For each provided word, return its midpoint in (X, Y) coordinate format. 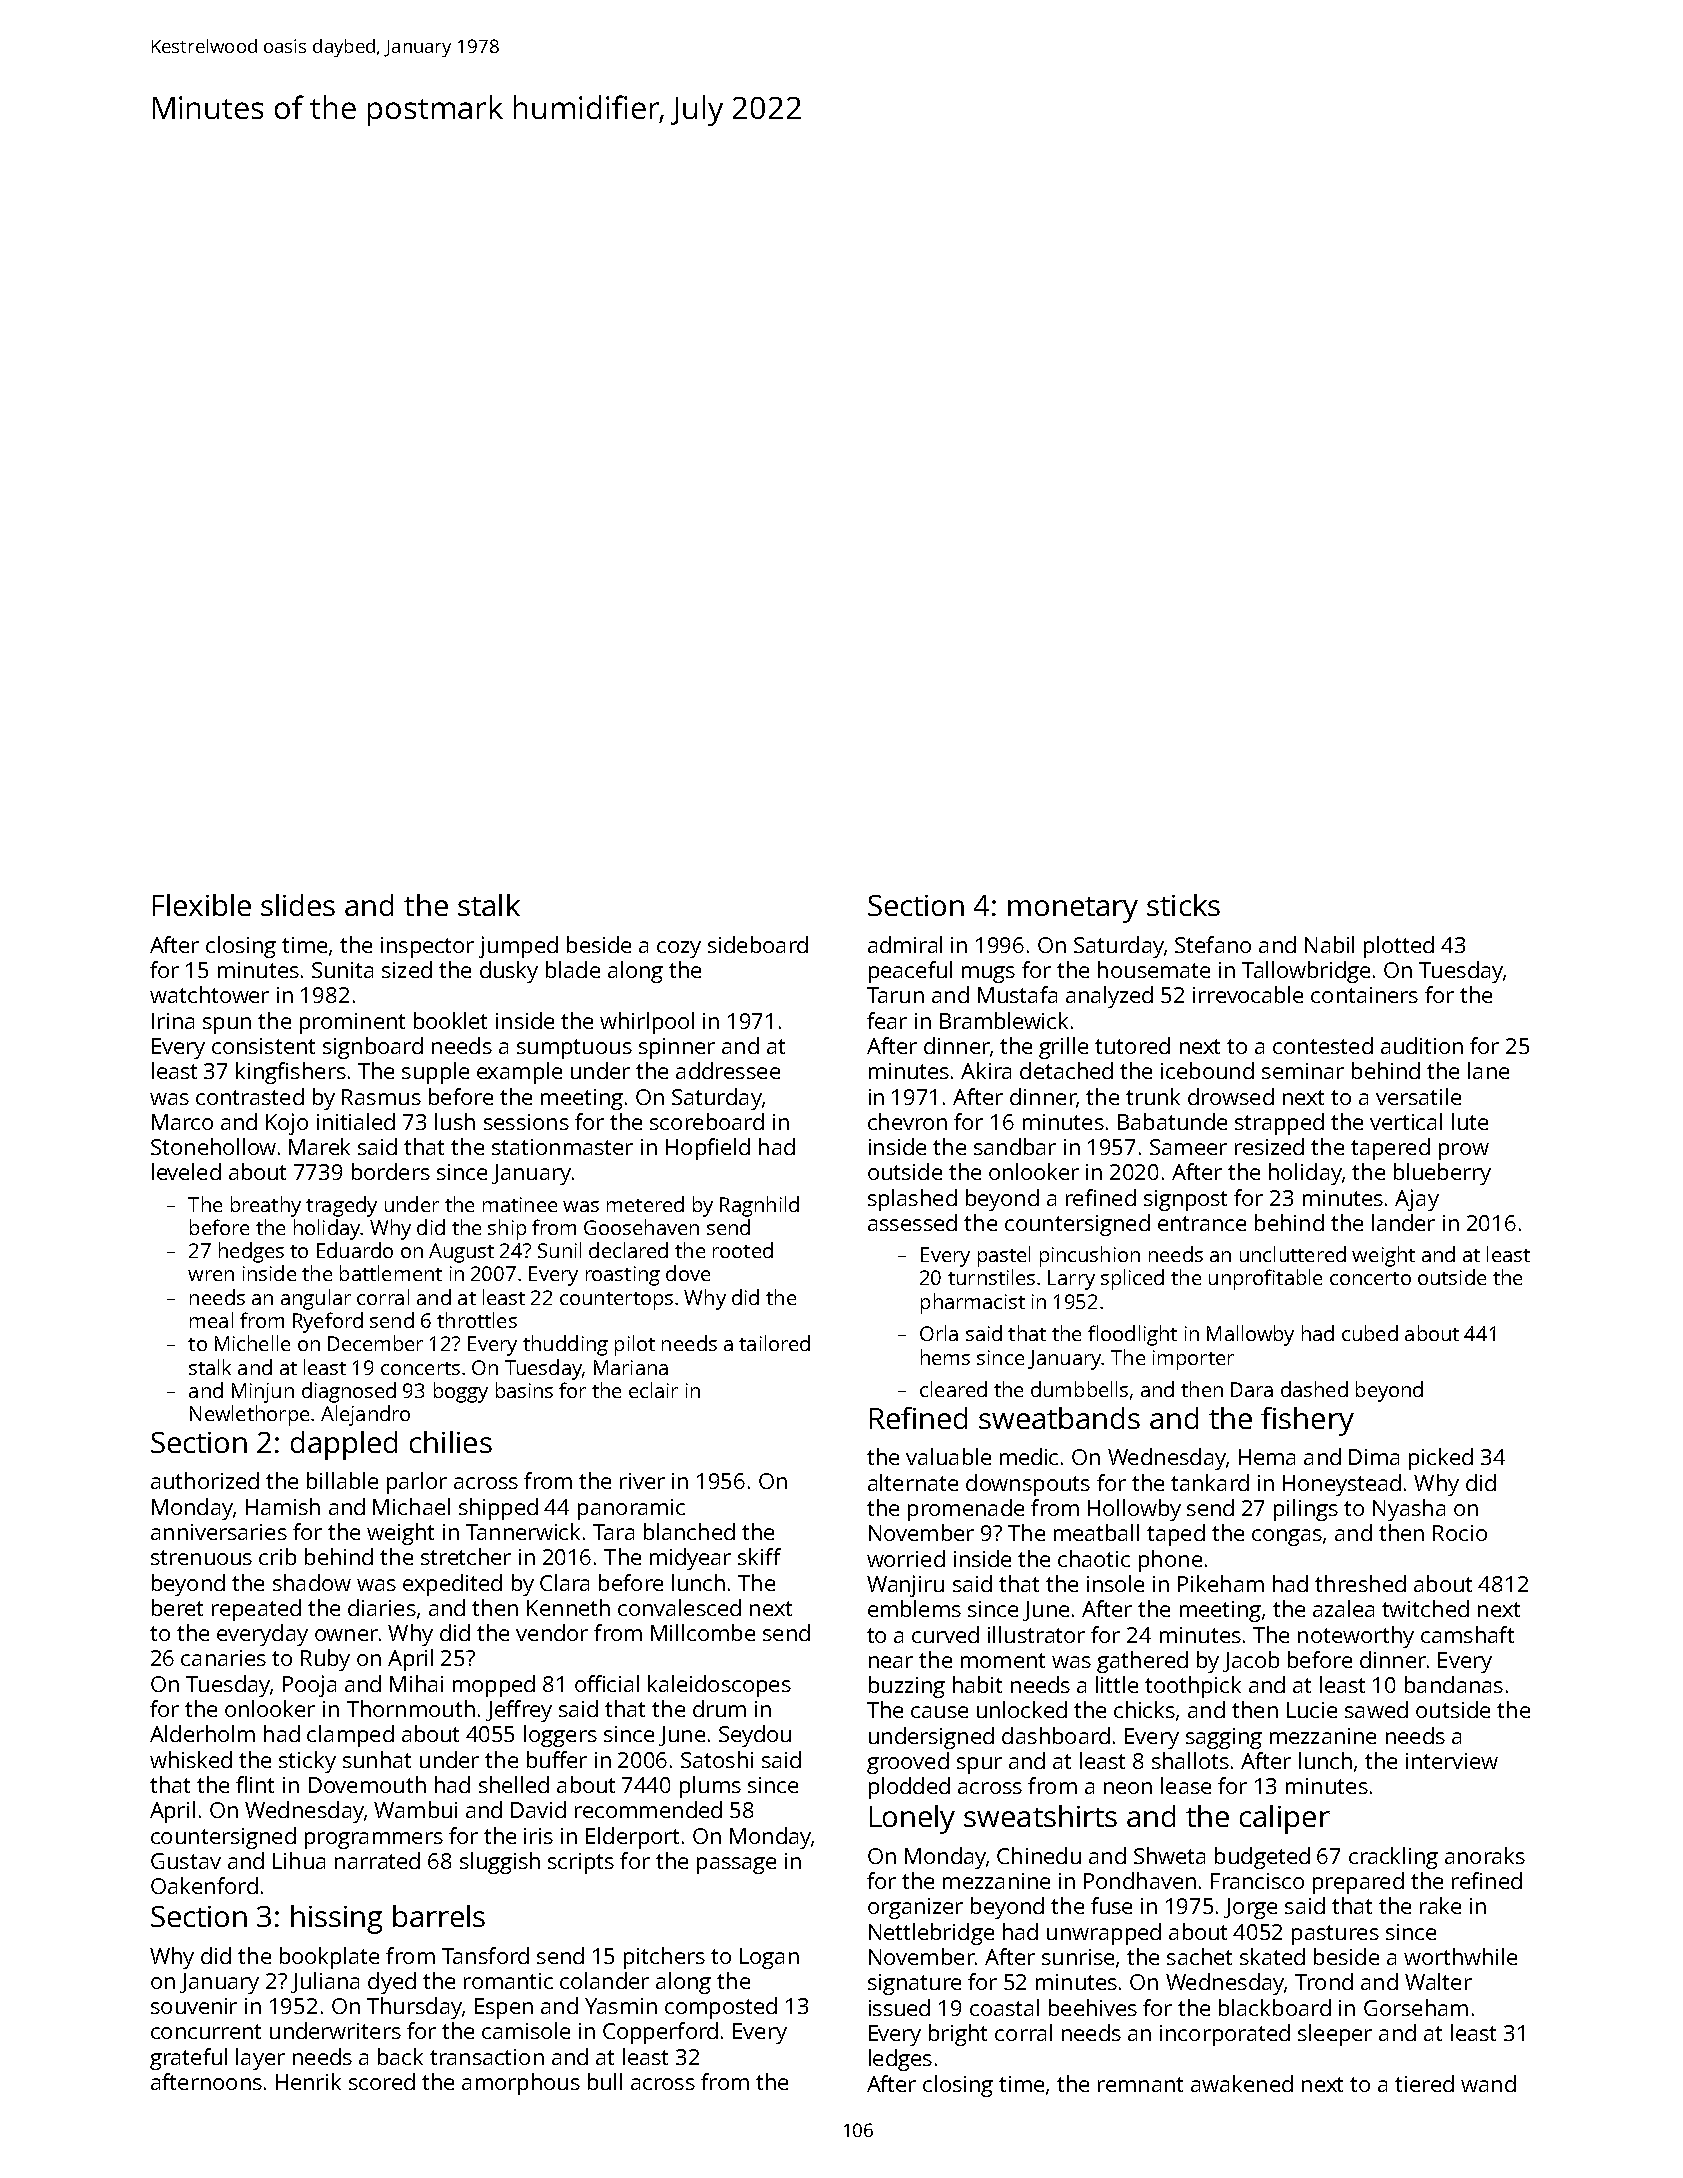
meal (211, 1320)
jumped (518, 947)
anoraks (1485, 1855)
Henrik (308, 2081)
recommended (648, 1809)
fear (887, 1020)
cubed (1370, 1333)
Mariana (631, 1367)
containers (1364, 995)
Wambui (415, 1809)
